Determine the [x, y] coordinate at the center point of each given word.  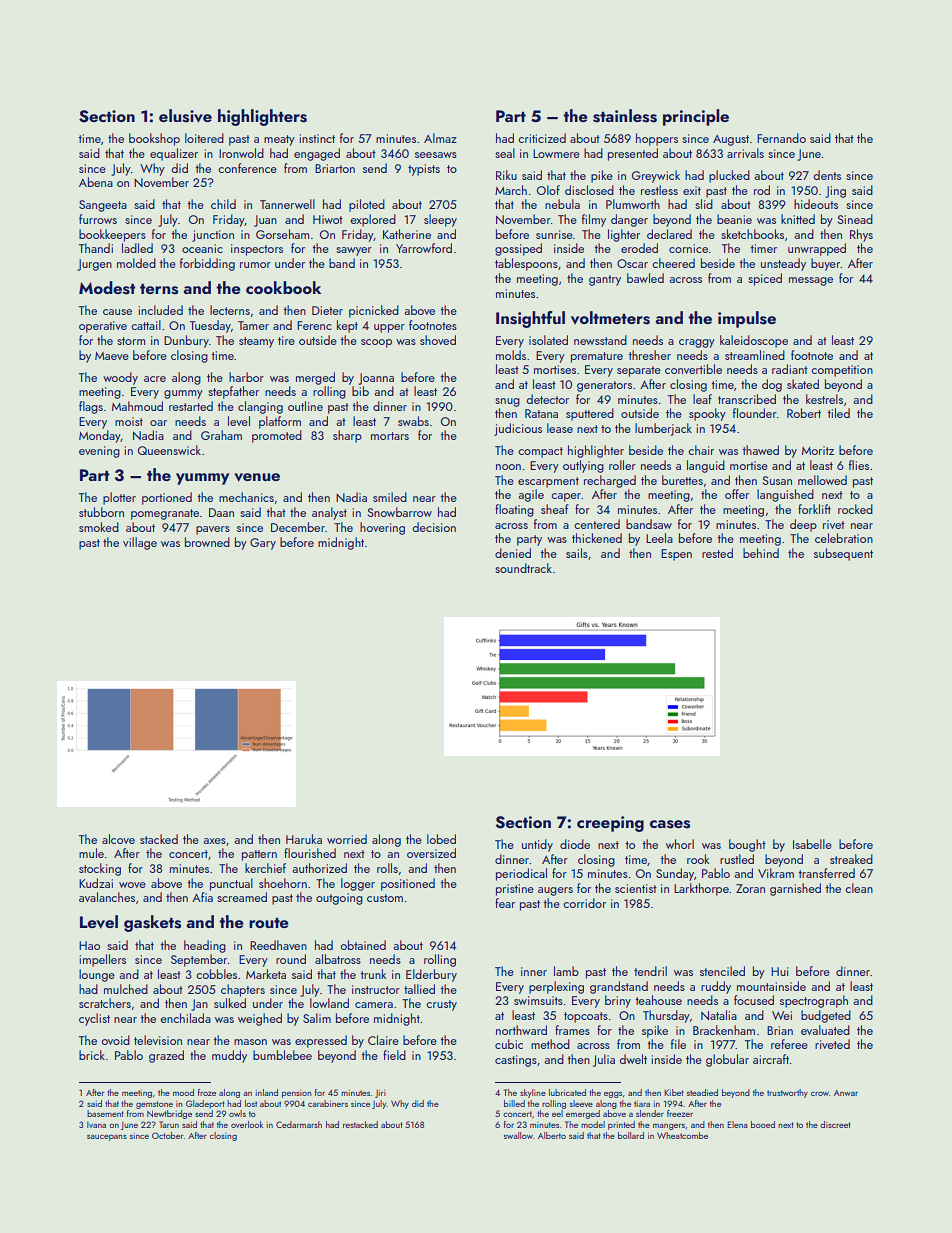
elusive [185, 116]
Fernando [781, 138]
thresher [650, 355]
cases [670, 824]
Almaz [440, 138]
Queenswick [169, 450]
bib [360, 391]
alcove [118, 839]
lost [251, 1103]
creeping [610, 824]
